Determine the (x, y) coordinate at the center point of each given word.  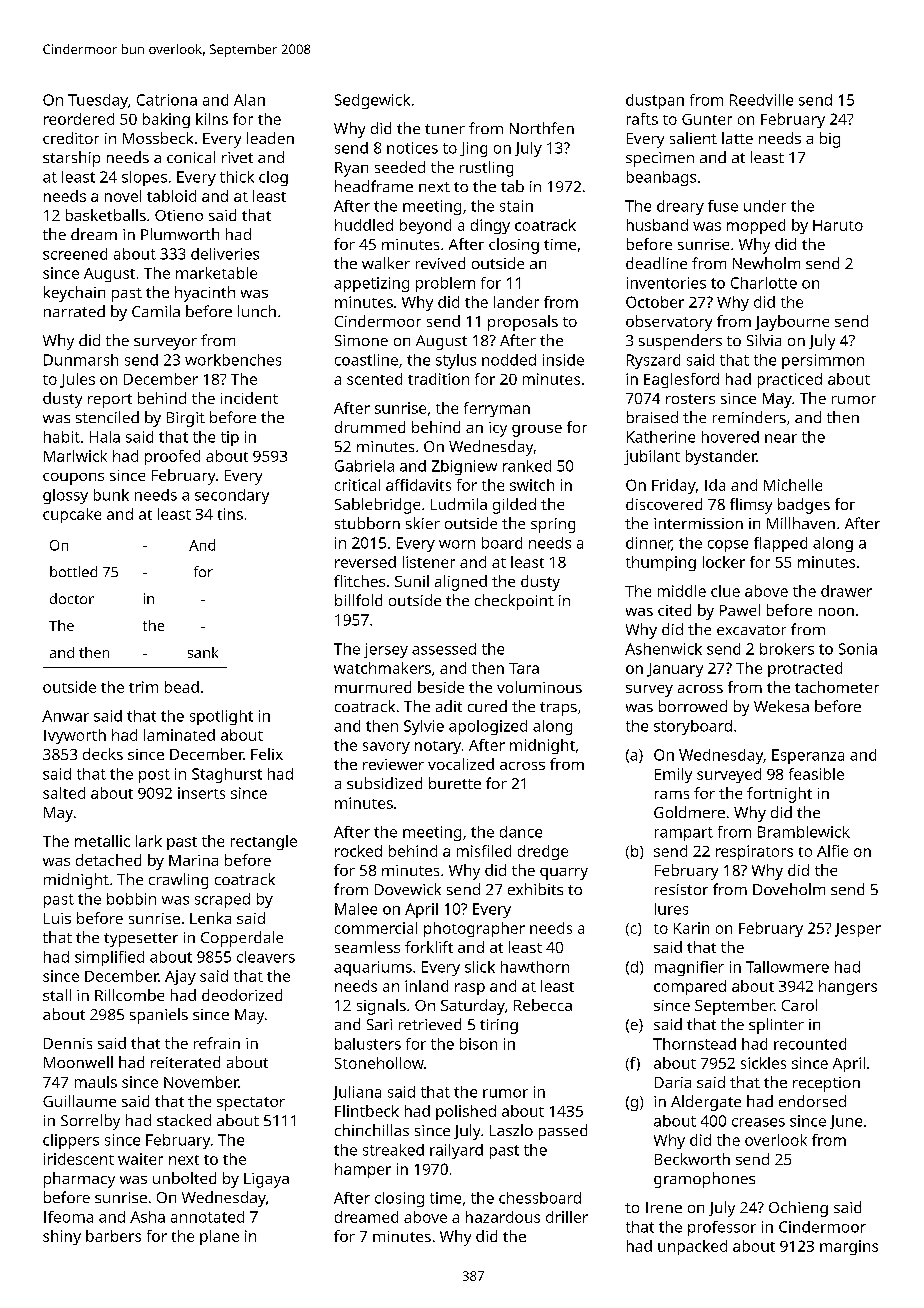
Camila (156, 311)
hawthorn (535, 967)
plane (219, 1237)
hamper (363, 1170)
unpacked (692, 1247)
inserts (201, 793)
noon (836, 612)
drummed (370, 427)
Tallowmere (787, 967)
